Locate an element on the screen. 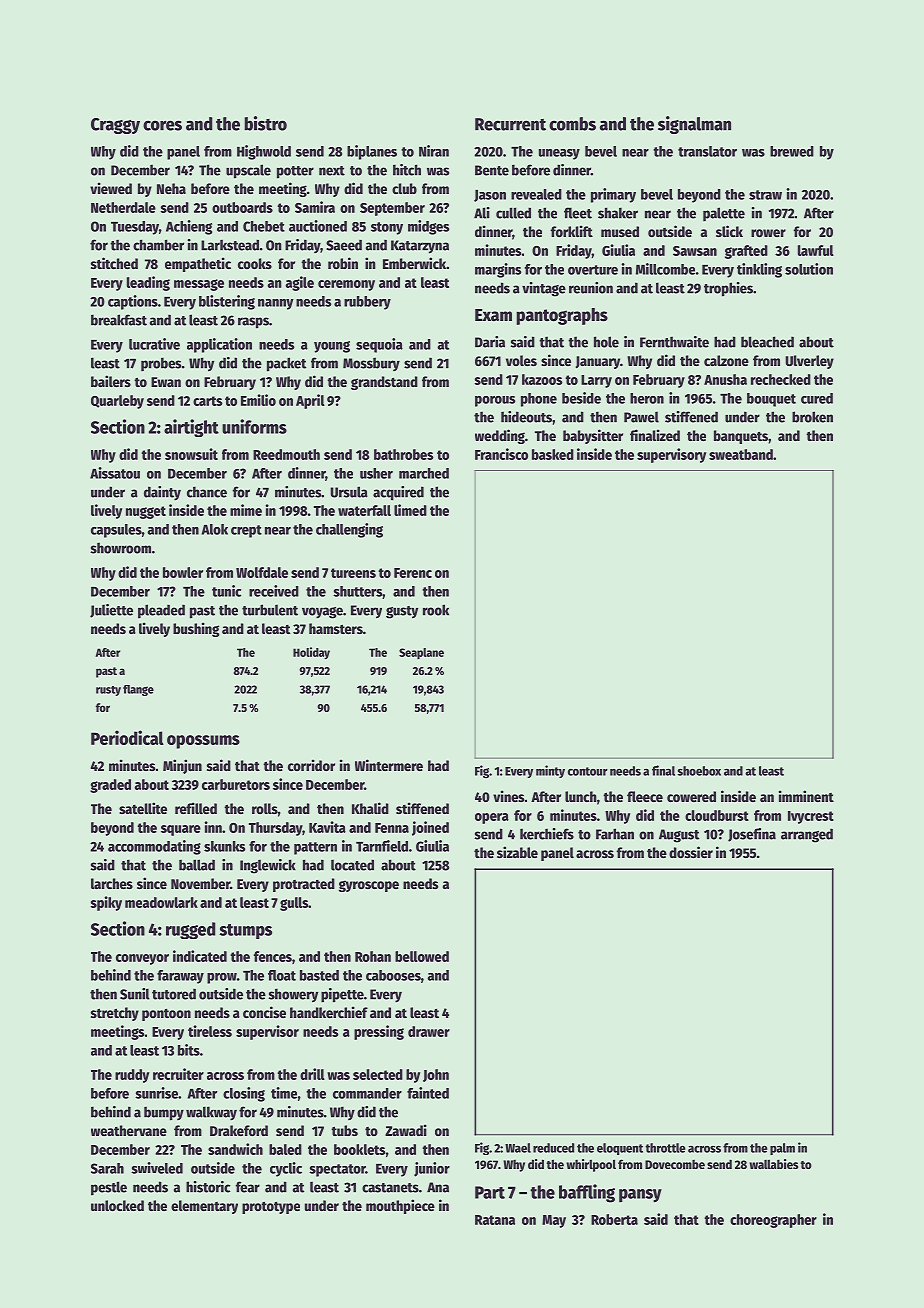  drawer is located at coordinates (429, 1031).
